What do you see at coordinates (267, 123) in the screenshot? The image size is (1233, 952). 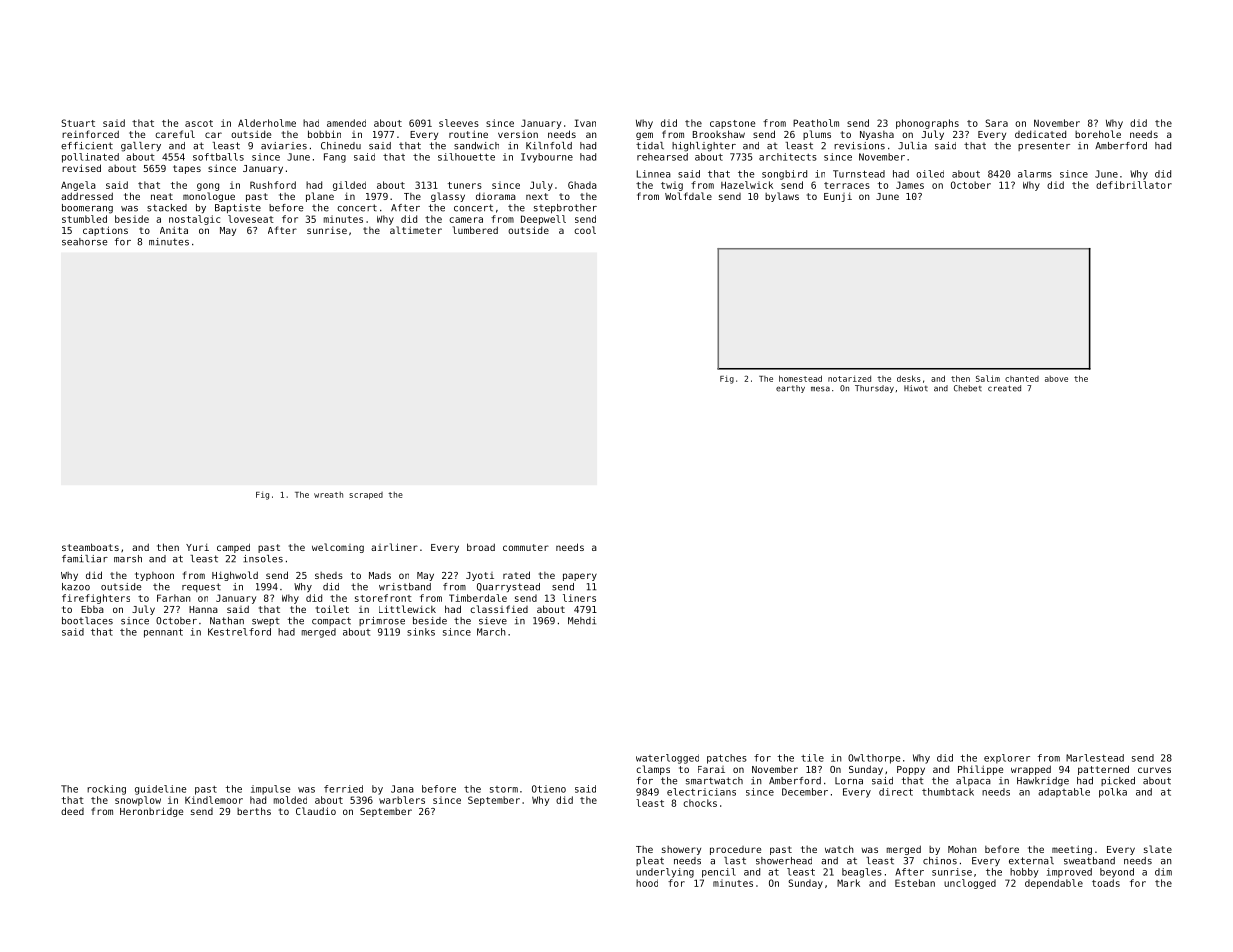 I see `Alderholme` at bounding box center [267, 123].
